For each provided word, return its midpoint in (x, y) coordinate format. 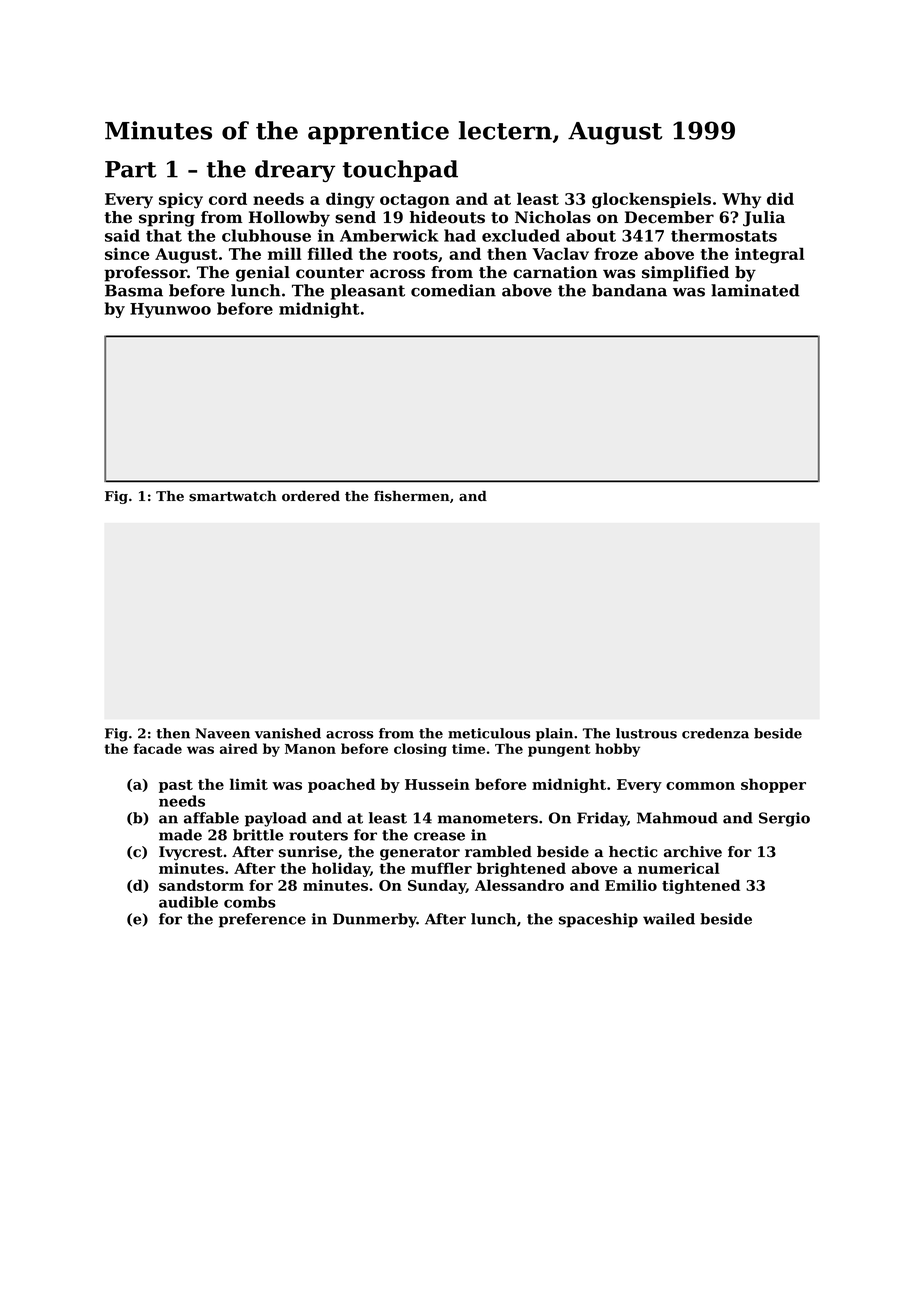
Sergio (784, 819)
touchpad (400, 171)
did (780, 198)
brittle (258, 835)
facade (158, 748)
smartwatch (233, 496)
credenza (715, 733)
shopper (773, 785)
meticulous (489, 733)
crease (439, 836)
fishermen (412, 496)
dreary (295, 171)
